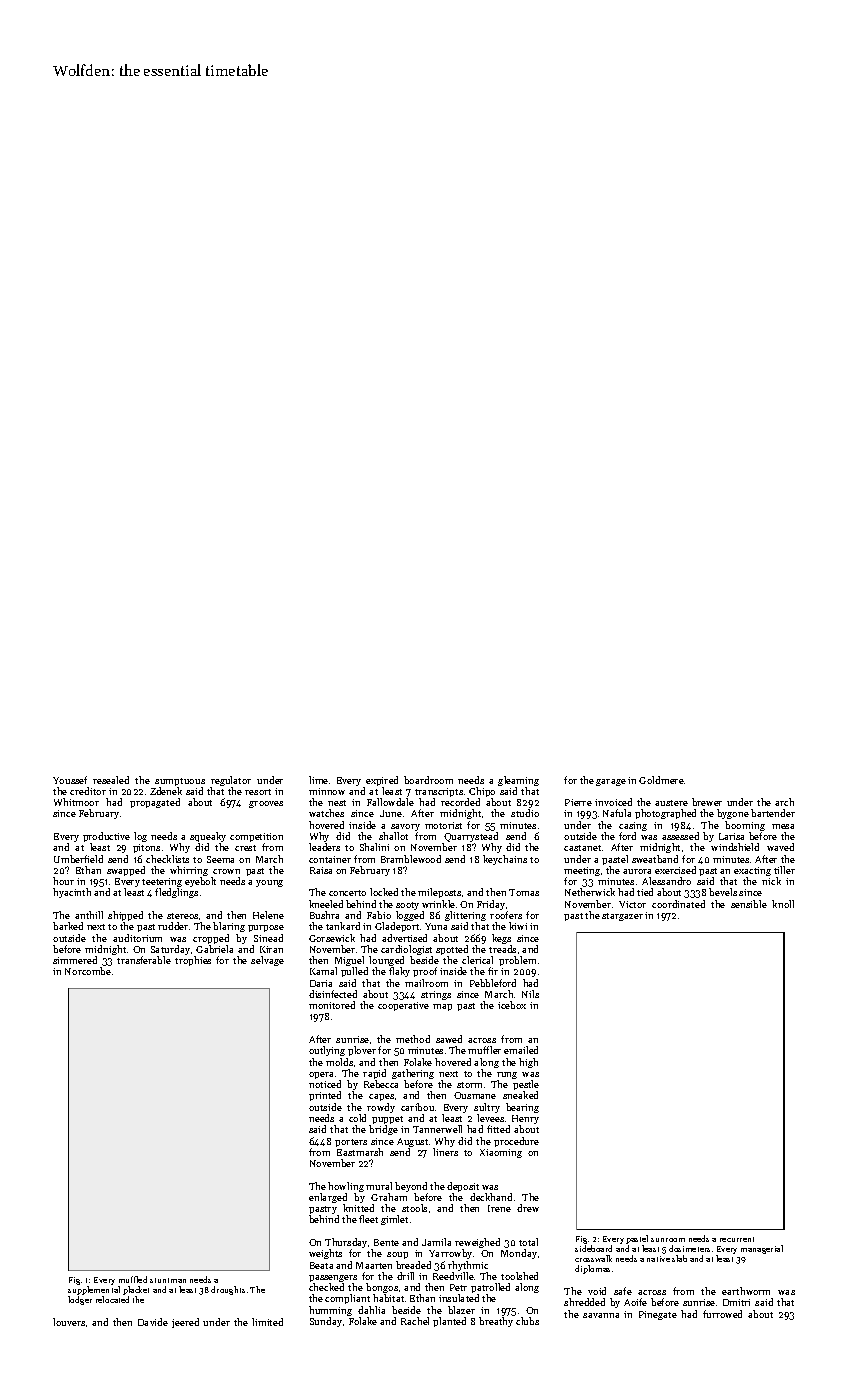 Image resolution: width=849 pixels, height=1400 pixels. Describe the element at coordinates (749, 904) in the page. I see `sensible` at that location.
